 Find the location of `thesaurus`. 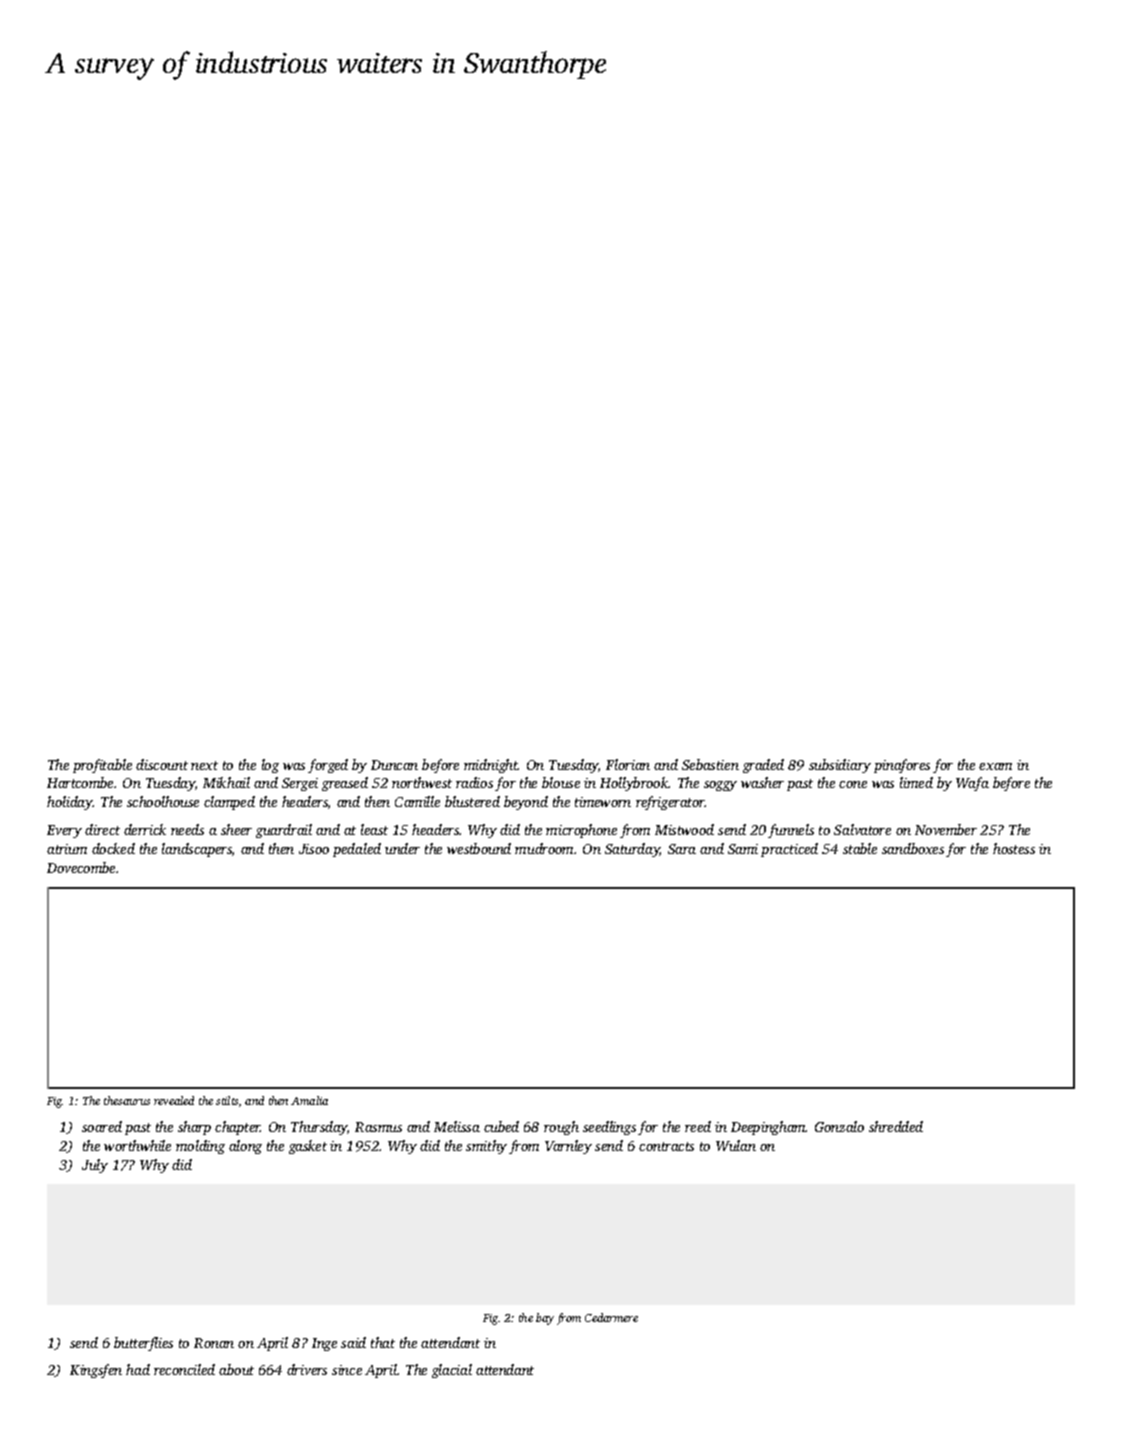

thesaurus is located at coordinates (127, 1100).
